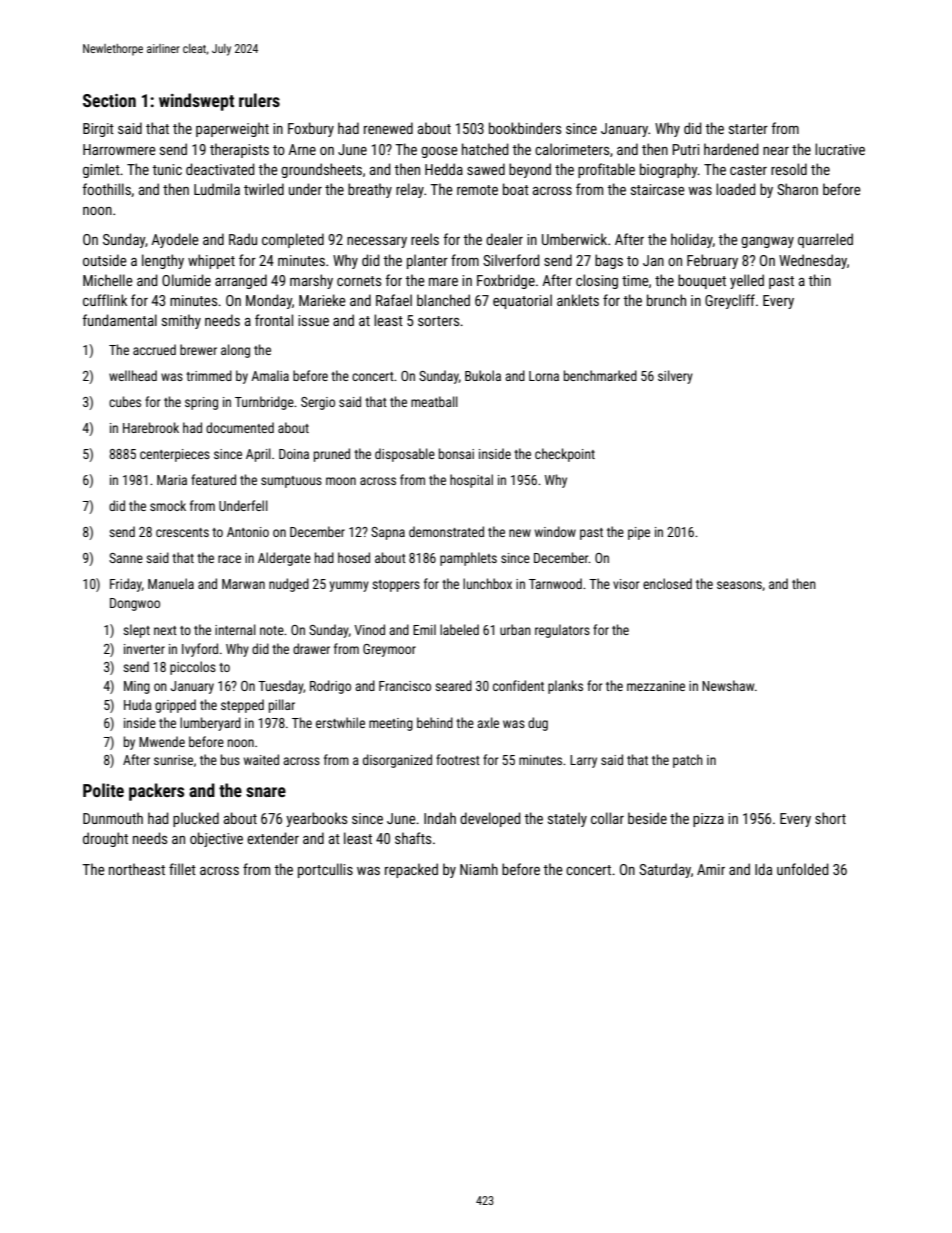 This screenshot has height=1233, width=952. I want to click on renewed, so click(388, 128).
